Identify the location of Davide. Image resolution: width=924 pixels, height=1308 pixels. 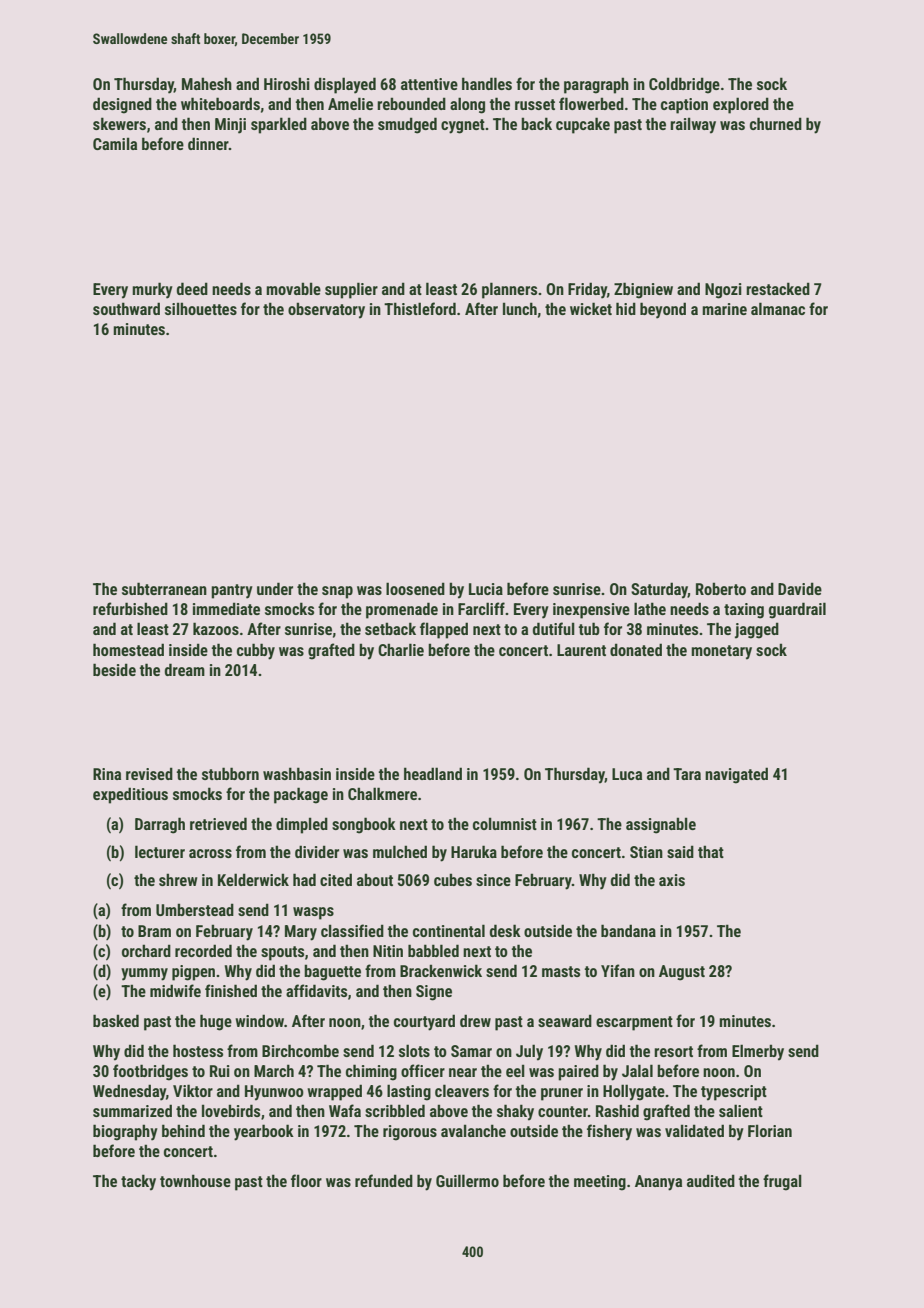
(800, 588).
